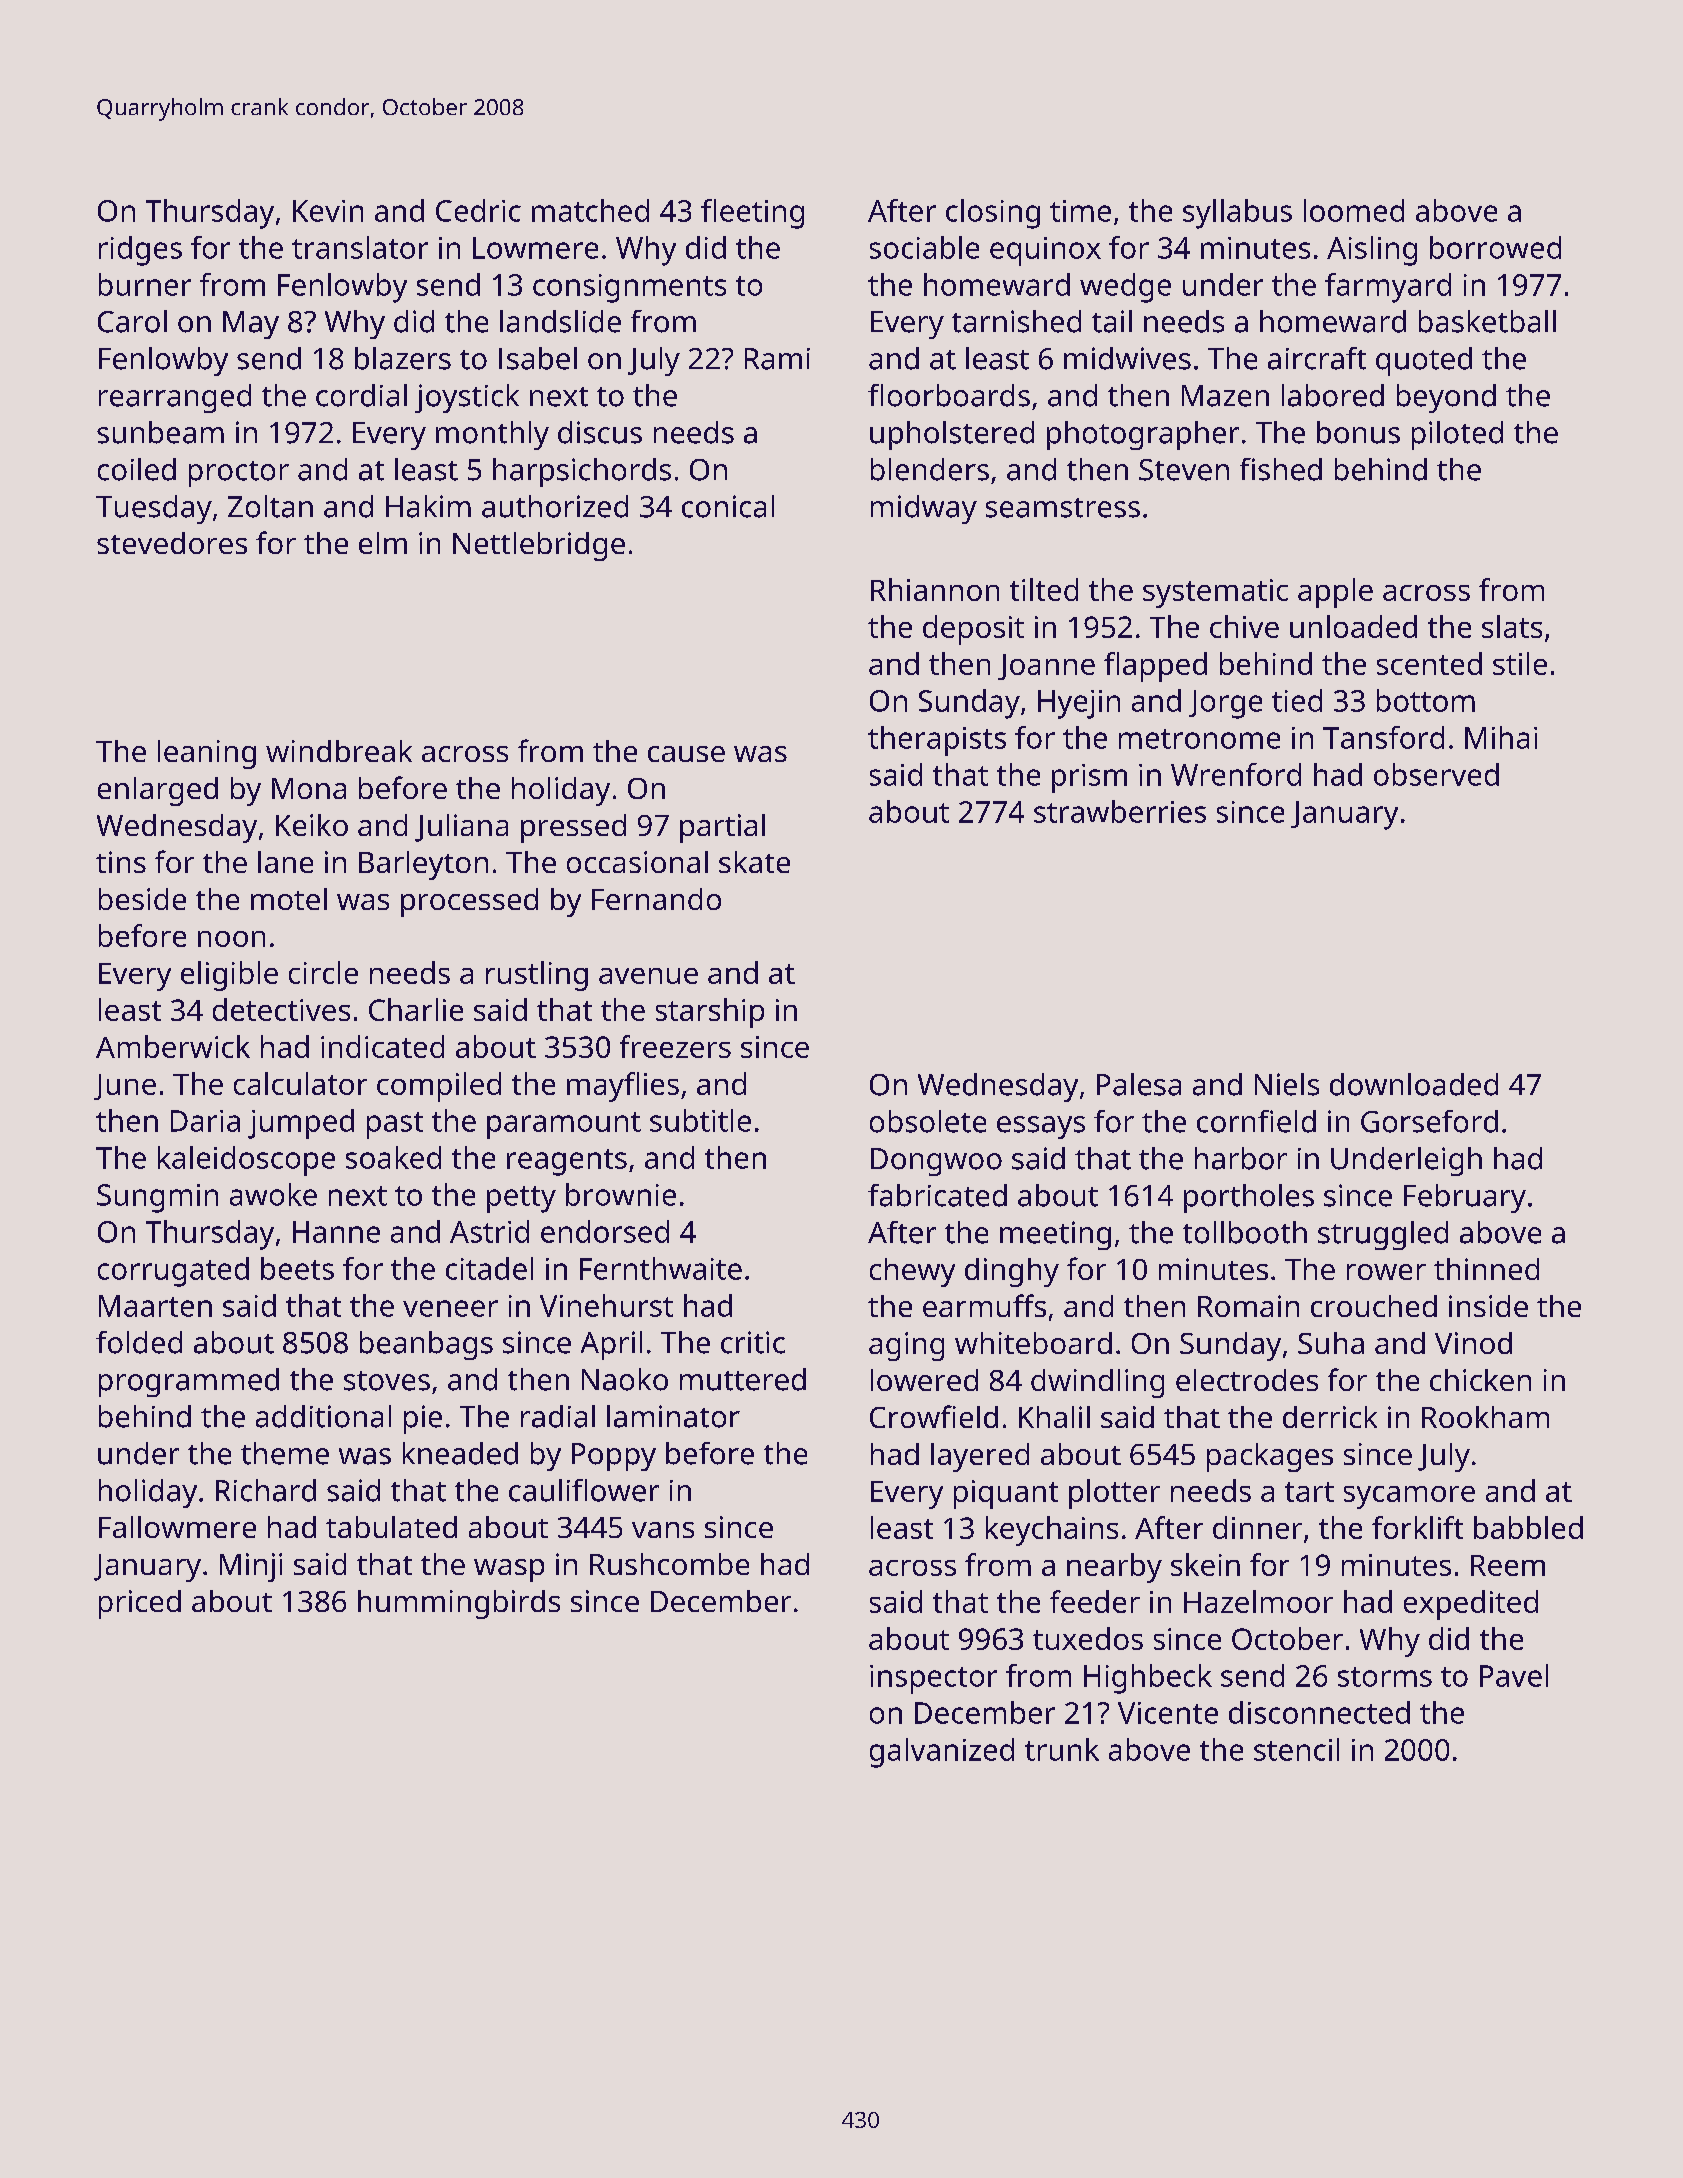 The image size is (1683, 2178). I want to click on midway, so click(924, 509).
